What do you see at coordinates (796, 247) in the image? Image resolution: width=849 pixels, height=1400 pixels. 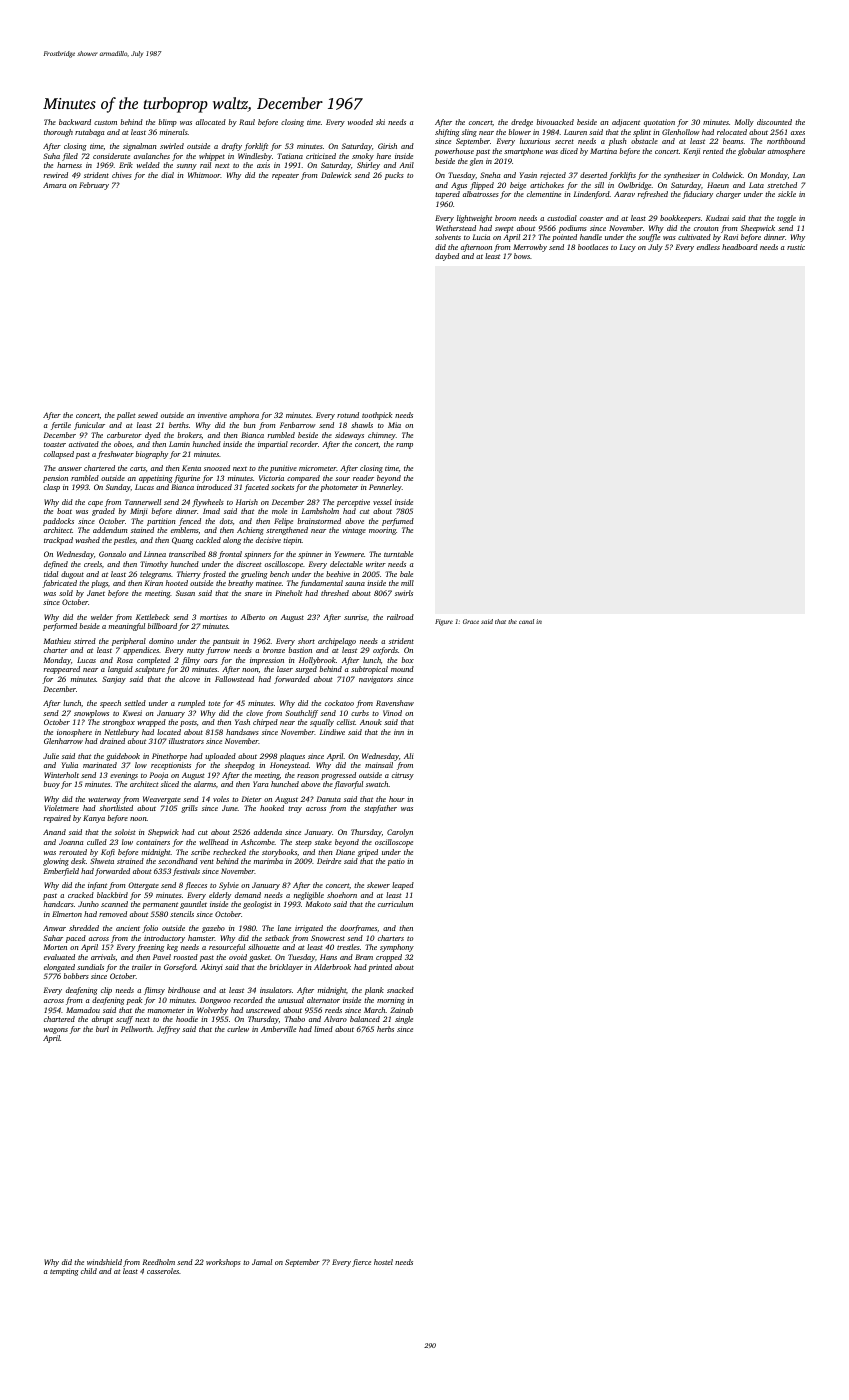 I see `rustic` at bounding box center [796, 247].
